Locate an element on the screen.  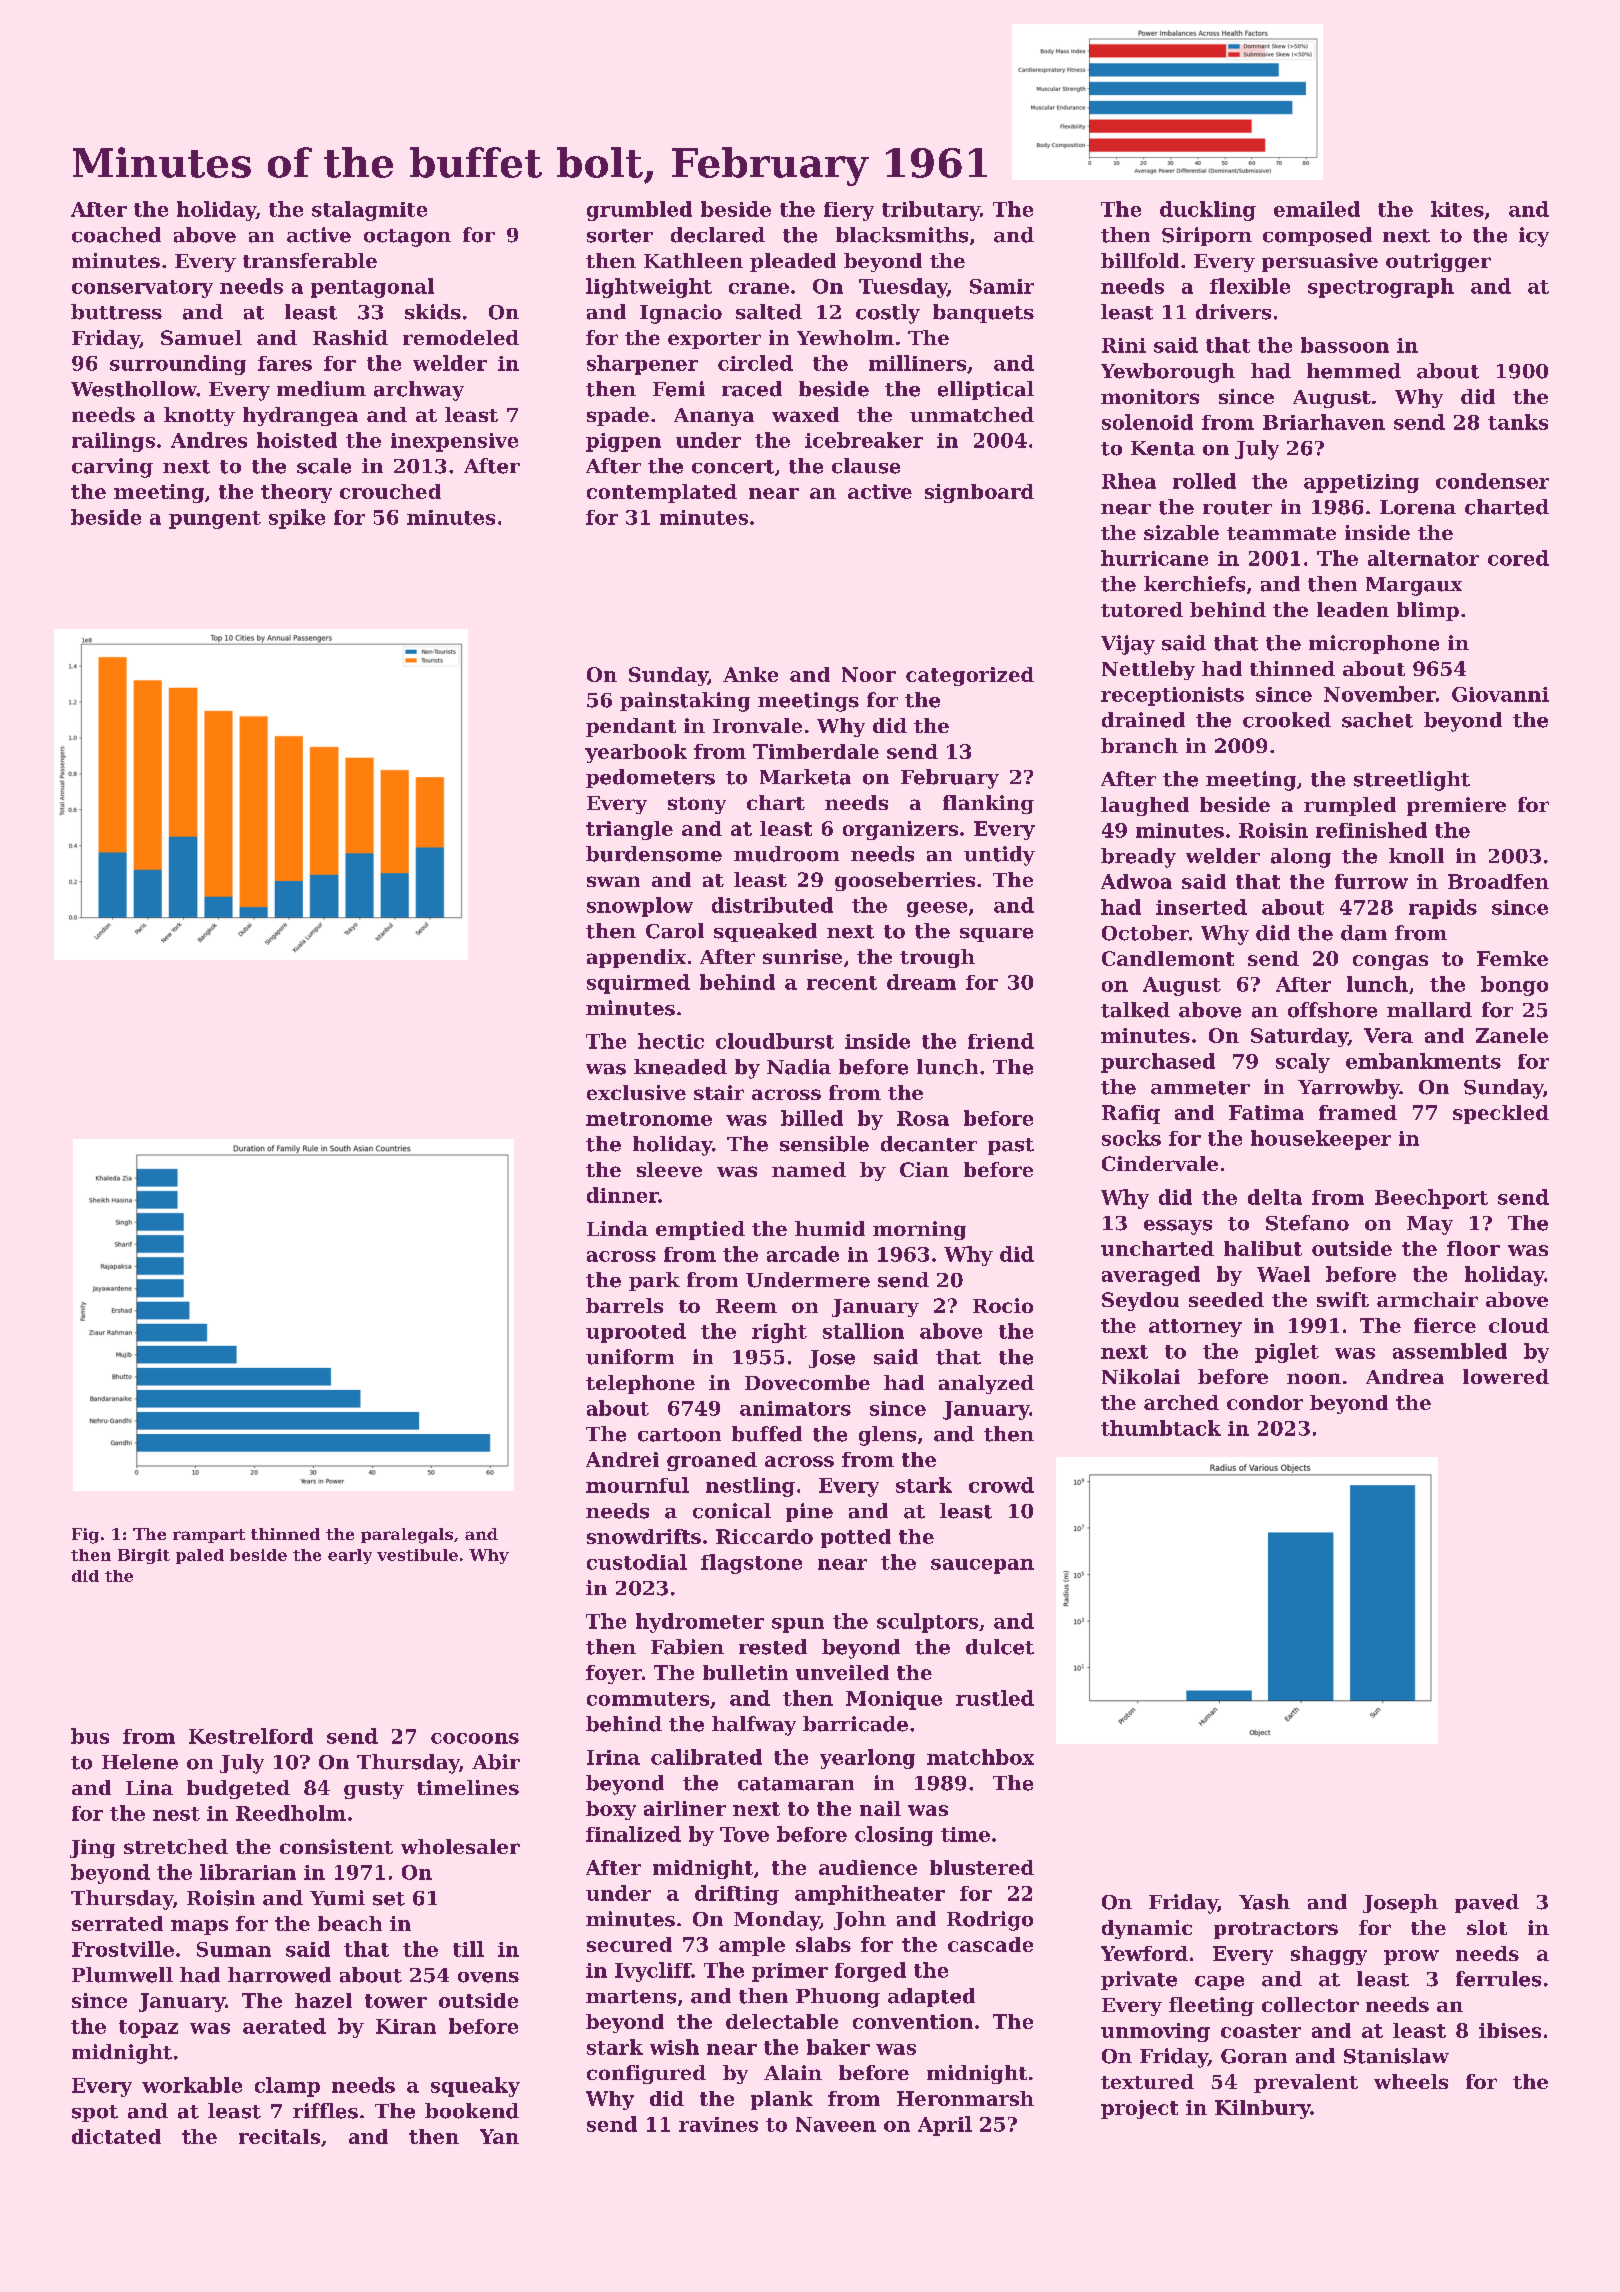
Zanele is located at coordinates (1512, 1035).
